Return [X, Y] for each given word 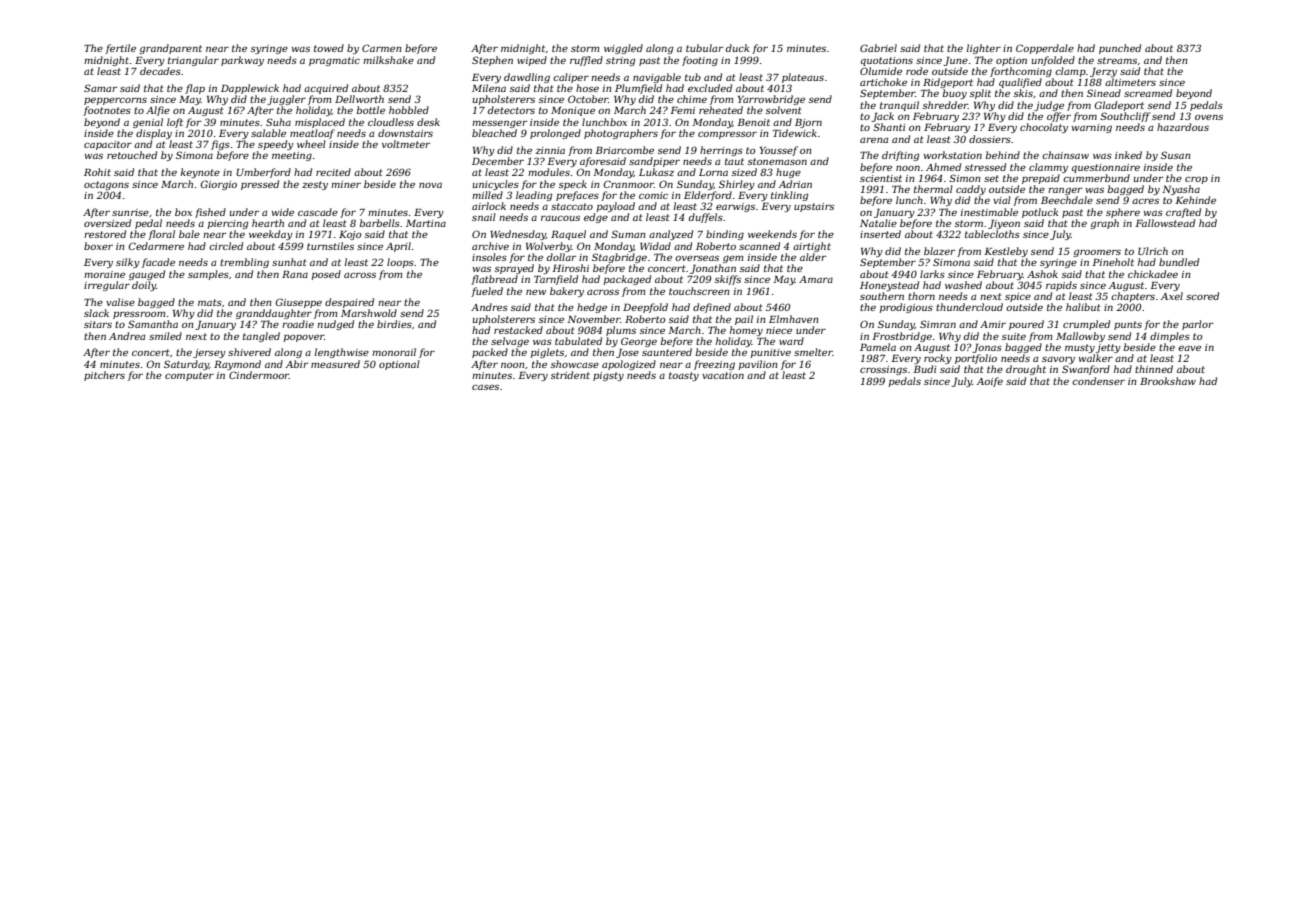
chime [692, 99]
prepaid [1041, 179]
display [154, 134]
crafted [1183, 213]
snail [484, 217]
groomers [1097, 253]
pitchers [104, 376]
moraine [104, 274]
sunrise [130, 212]
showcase [575, 364]
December [498, 161]
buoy [955, 94]
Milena [489, 88]
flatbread [494, 280]
